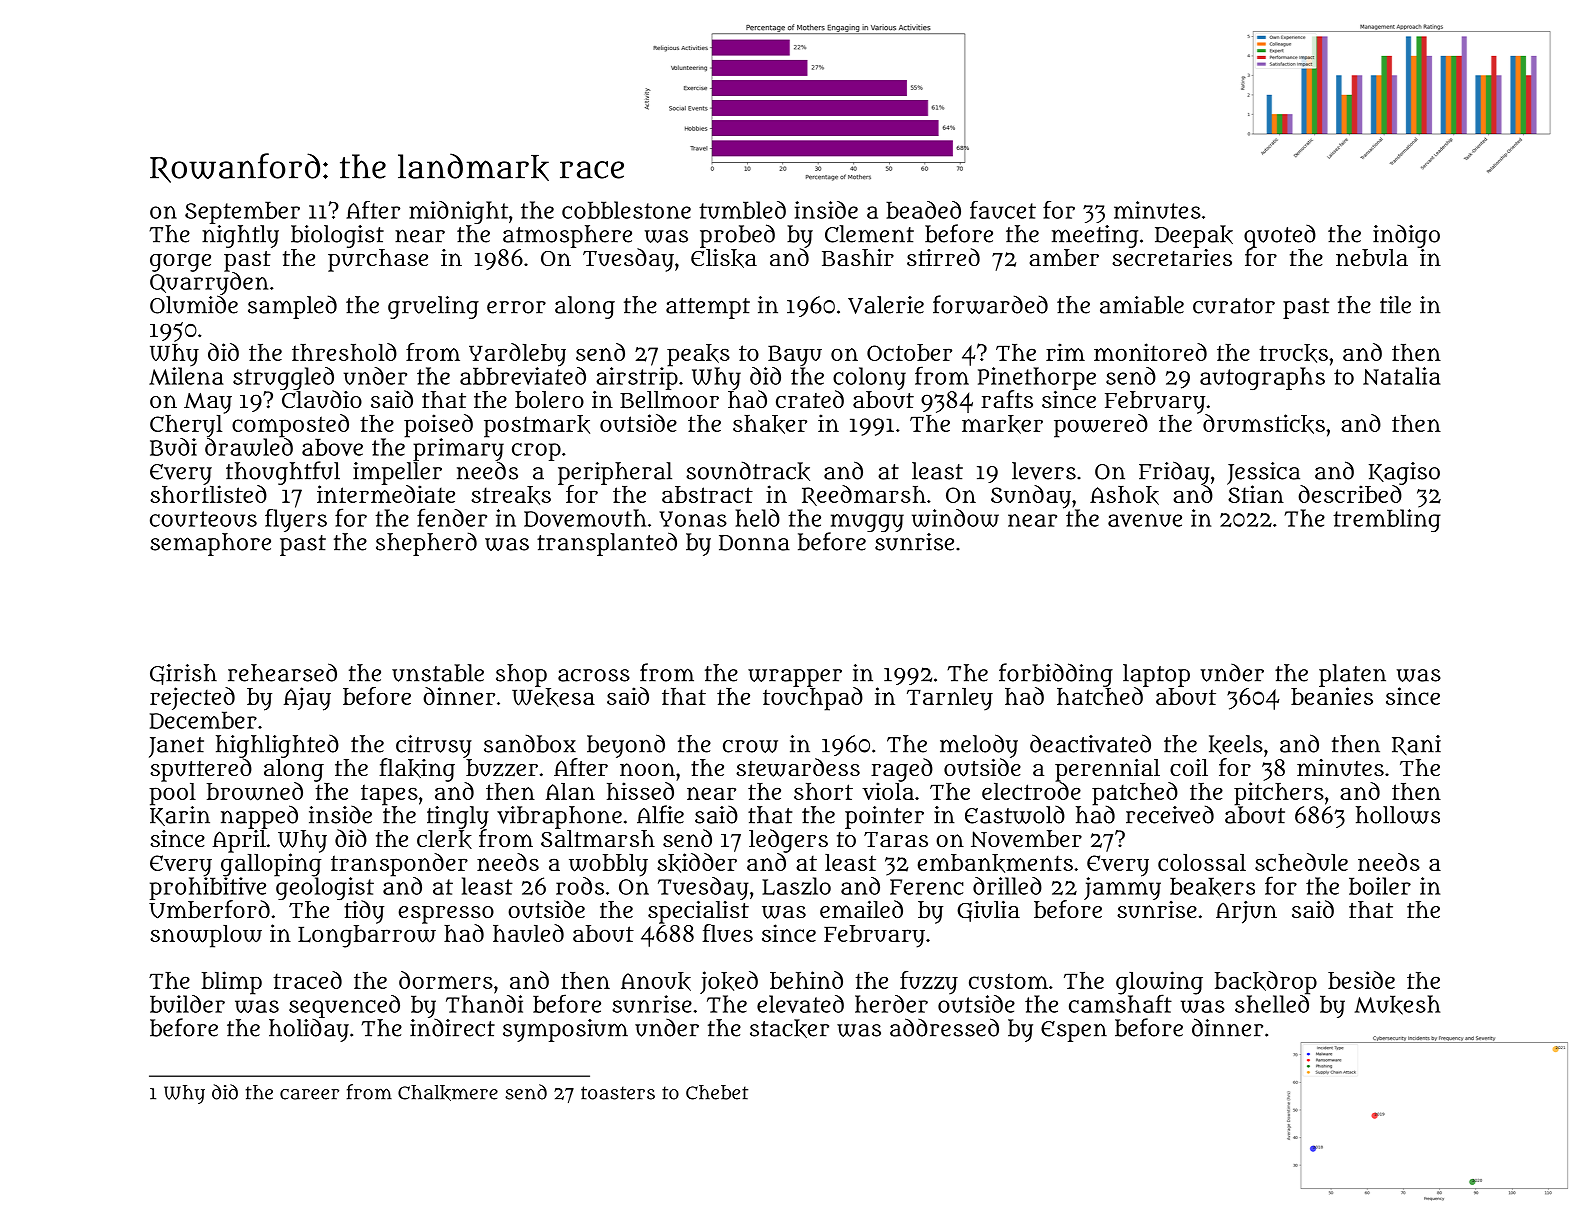 This screenshot has width=1590, height=1229. I want to click on sandbox, so click(530, 743).
